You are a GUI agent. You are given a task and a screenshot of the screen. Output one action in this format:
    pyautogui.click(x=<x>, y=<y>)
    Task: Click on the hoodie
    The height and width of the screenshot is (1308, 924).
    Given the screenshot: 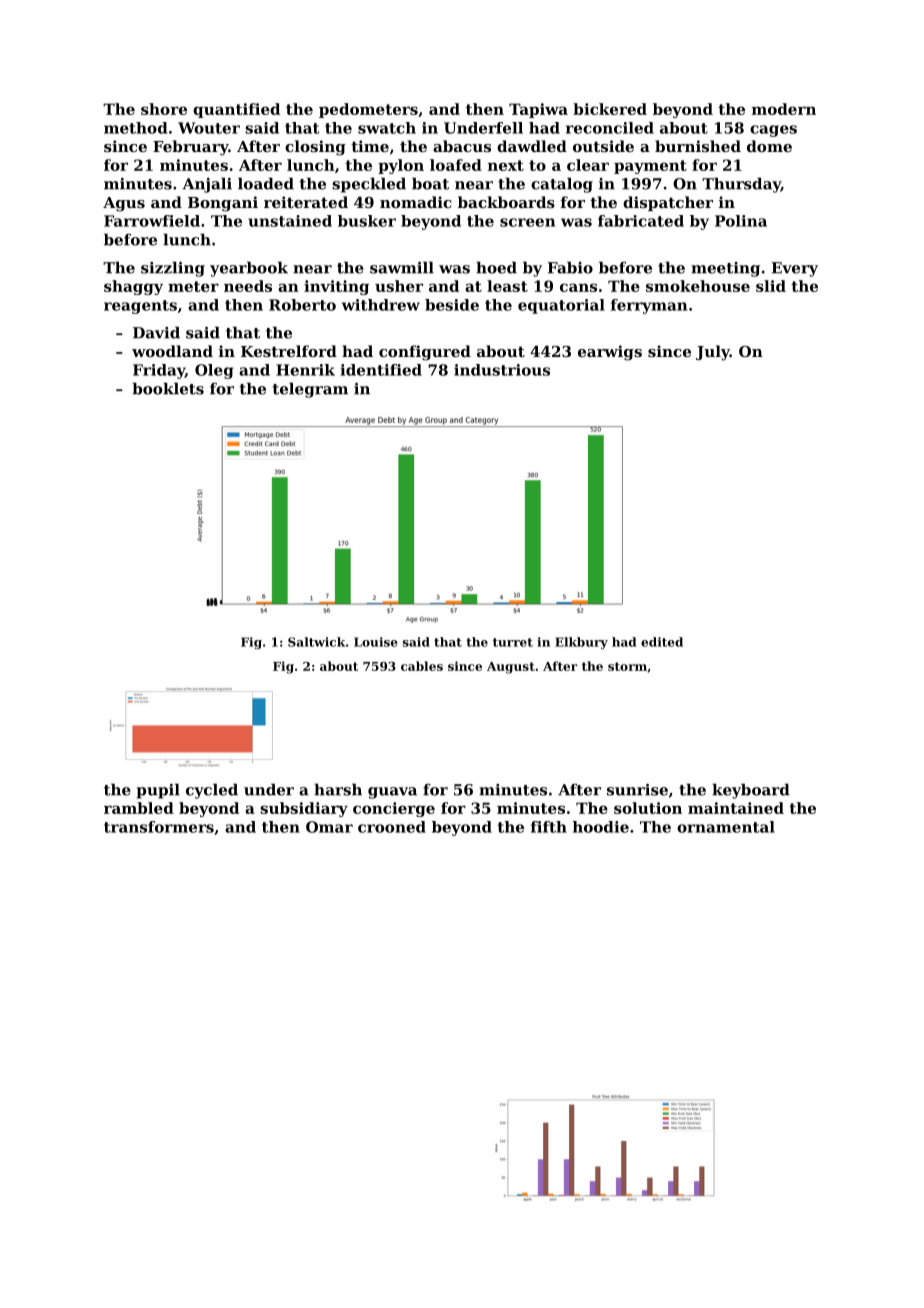 What is the action you would take?
    pyautogui.click(x=600, y=827)
